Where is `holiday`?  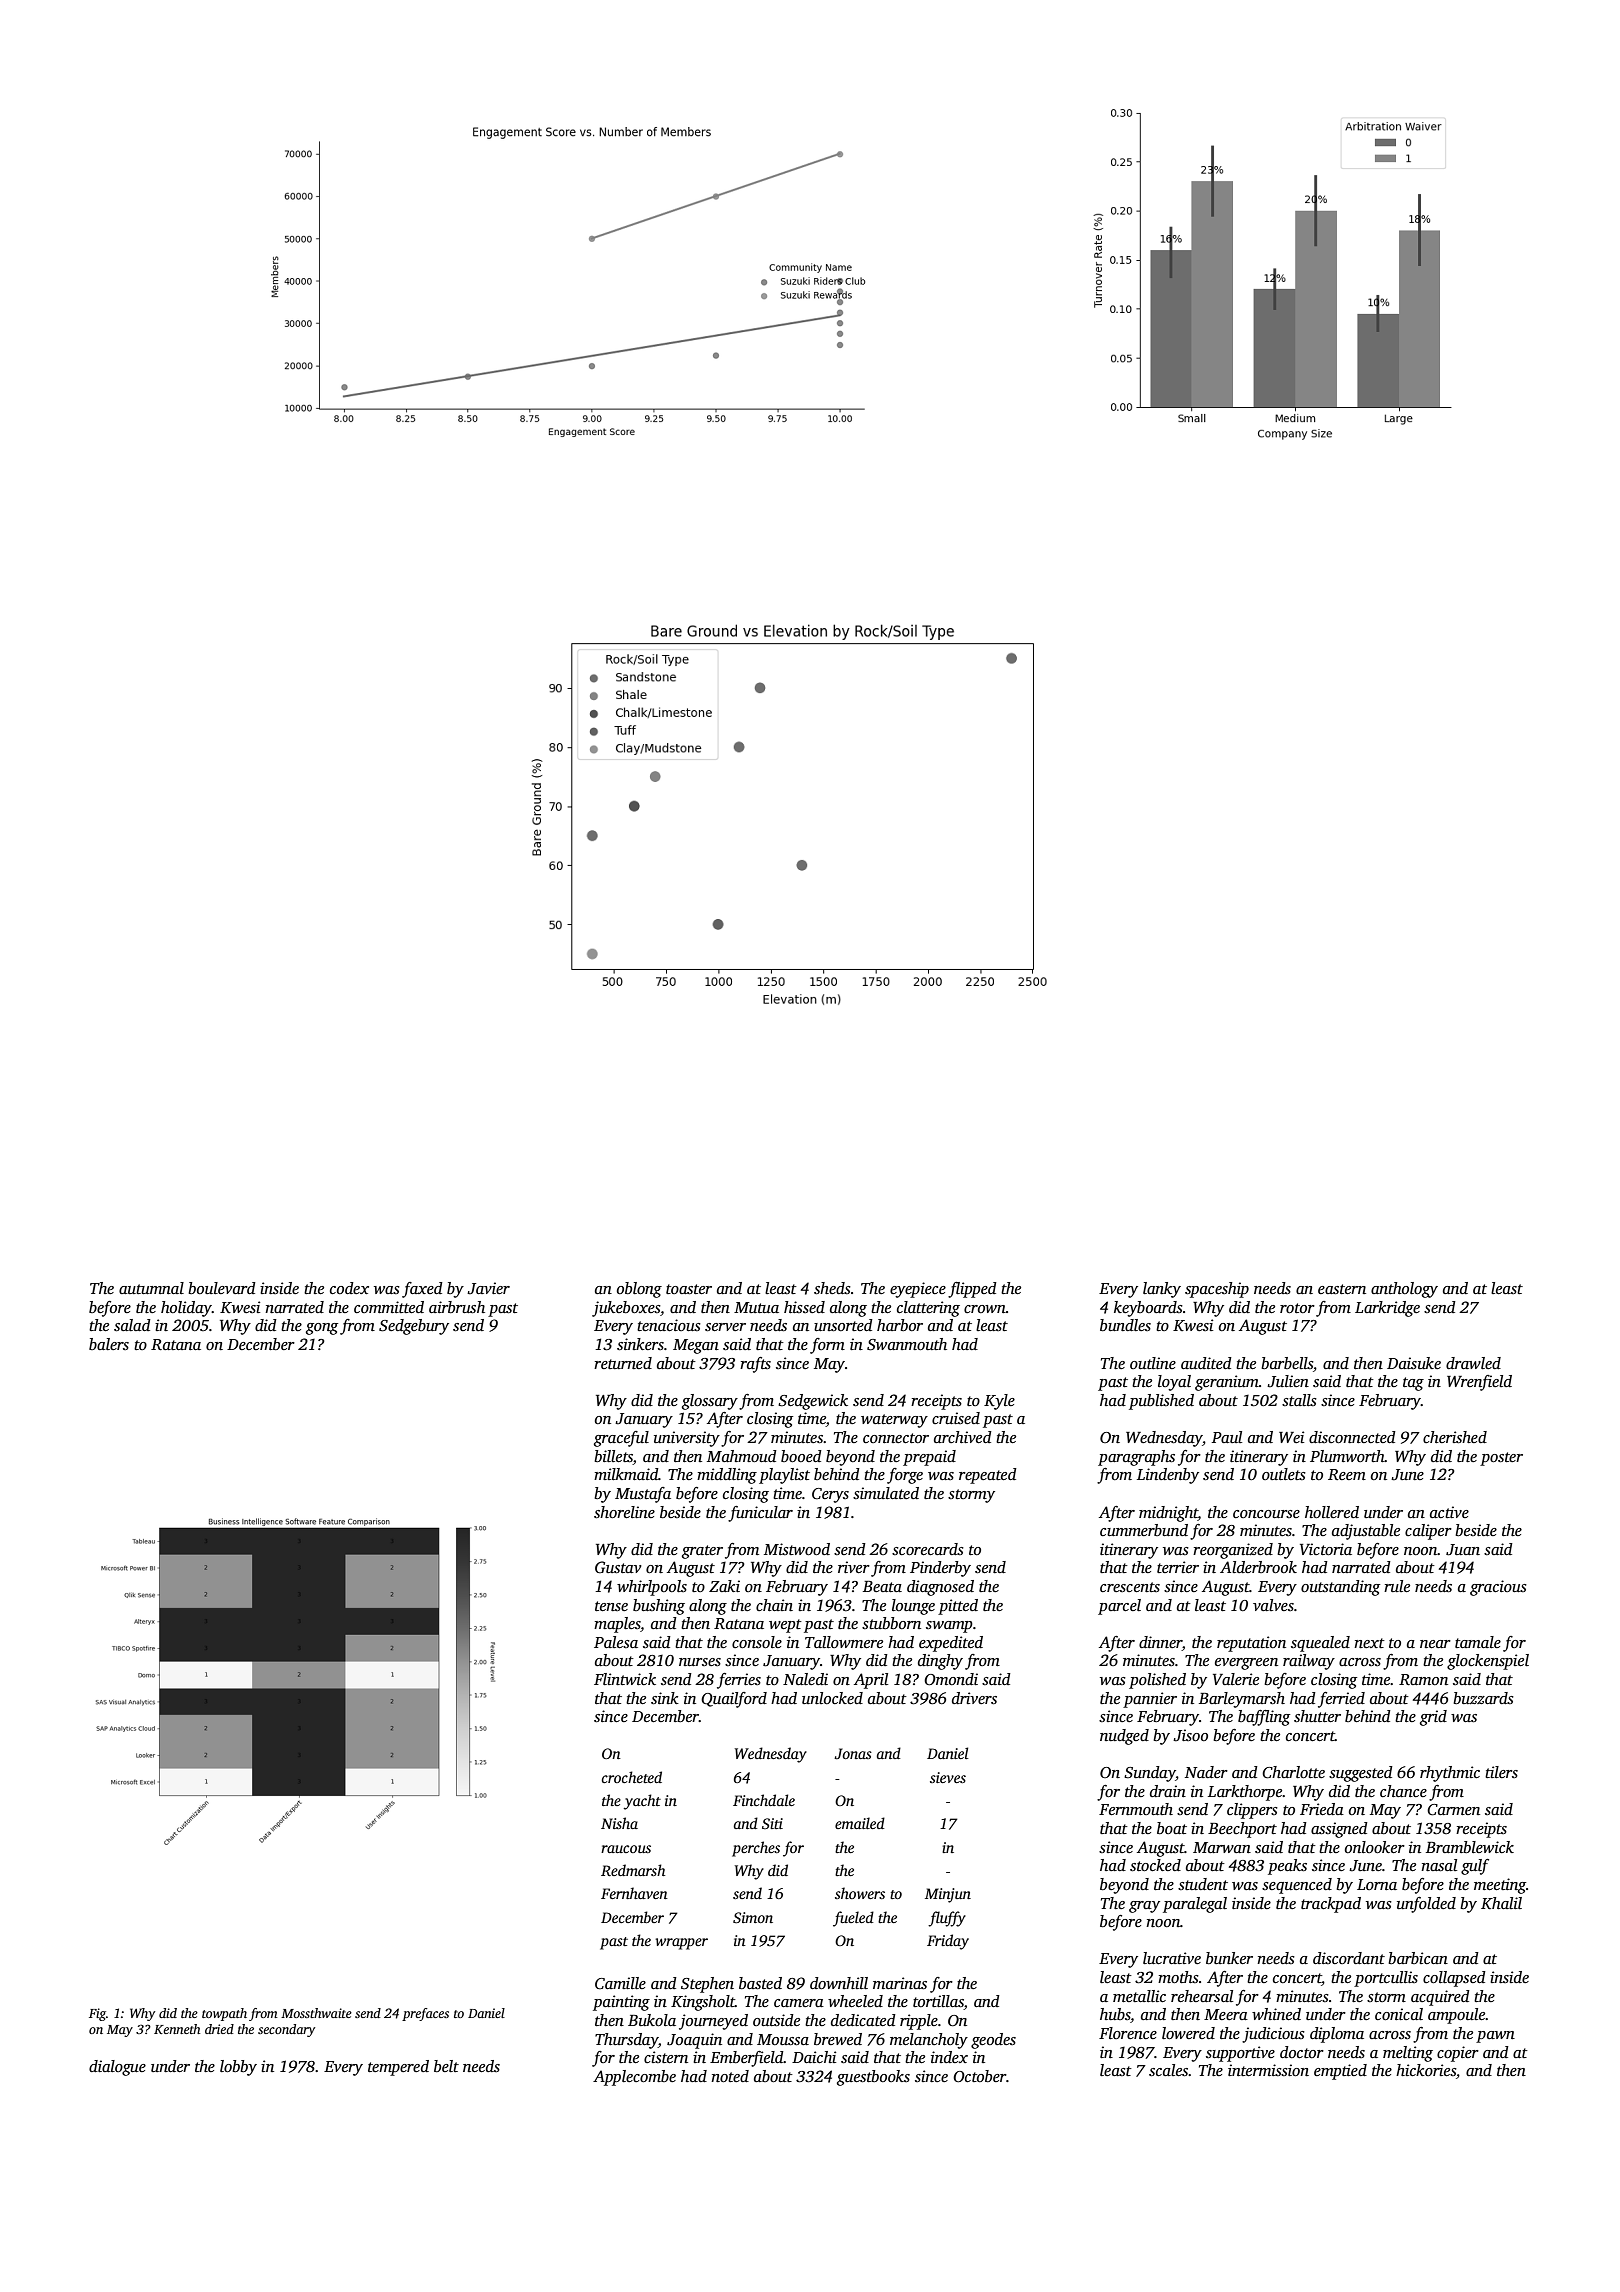 holiday is located at coordinates (186, 1309).
